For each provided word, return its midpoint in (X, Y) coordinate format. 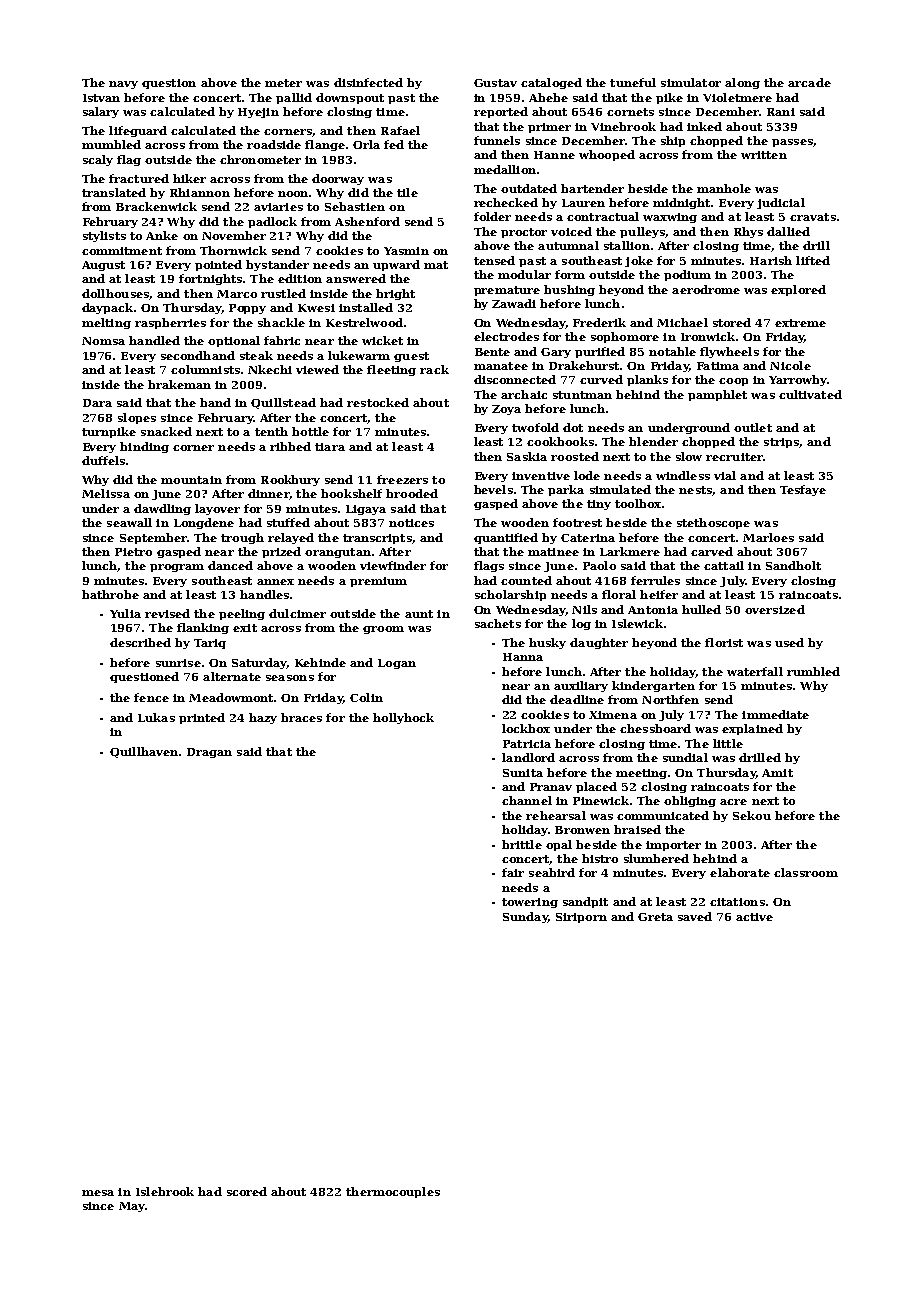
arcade (809, 82)
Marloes (768, 537)
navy (123, 85)
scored (247, 1191)
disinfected (368, 82)
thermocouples (393, 1192)
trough (242, 538)
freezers (402, 479)
